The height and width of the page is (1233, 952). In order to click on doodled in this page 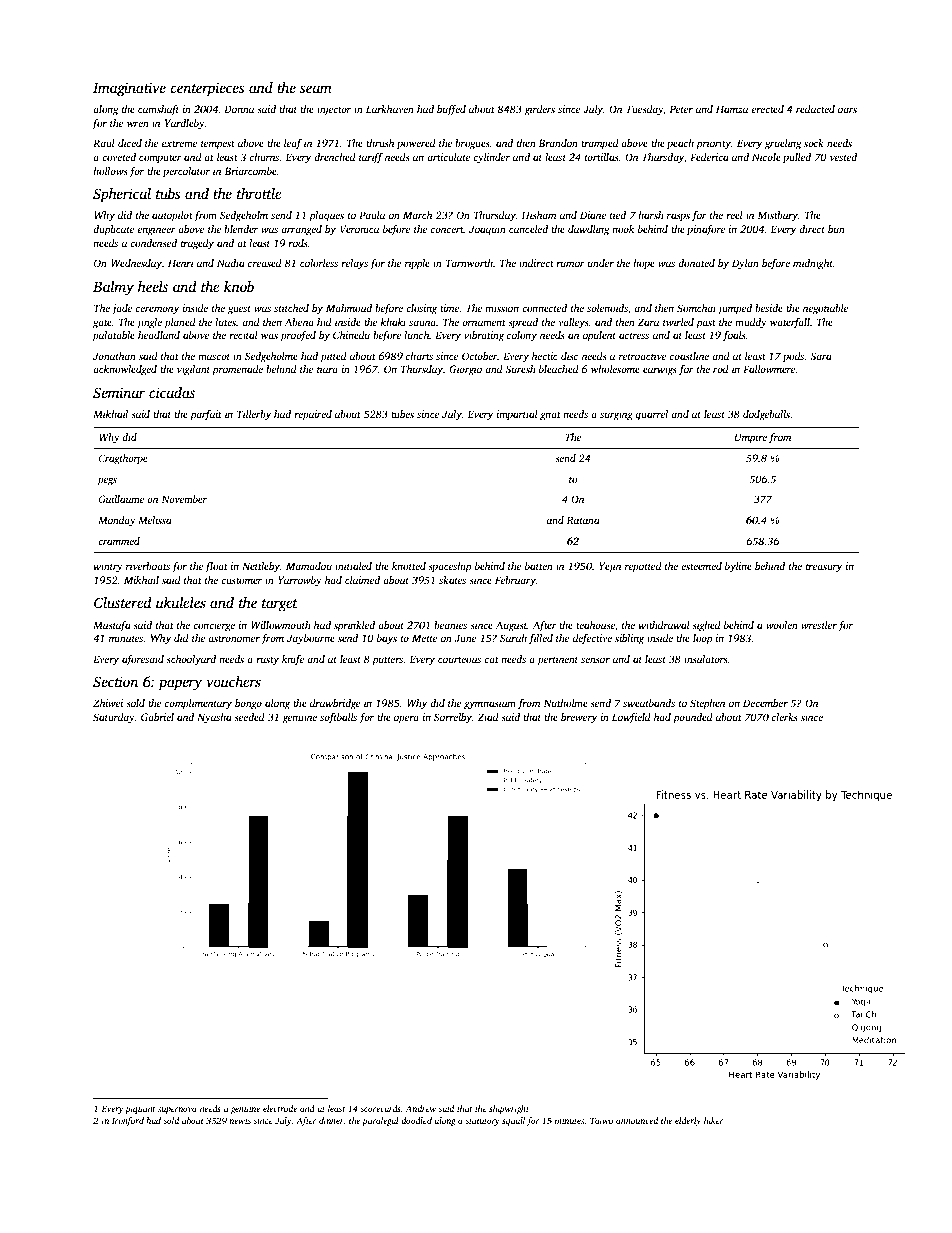, I will do `click(416, 1120)`.
